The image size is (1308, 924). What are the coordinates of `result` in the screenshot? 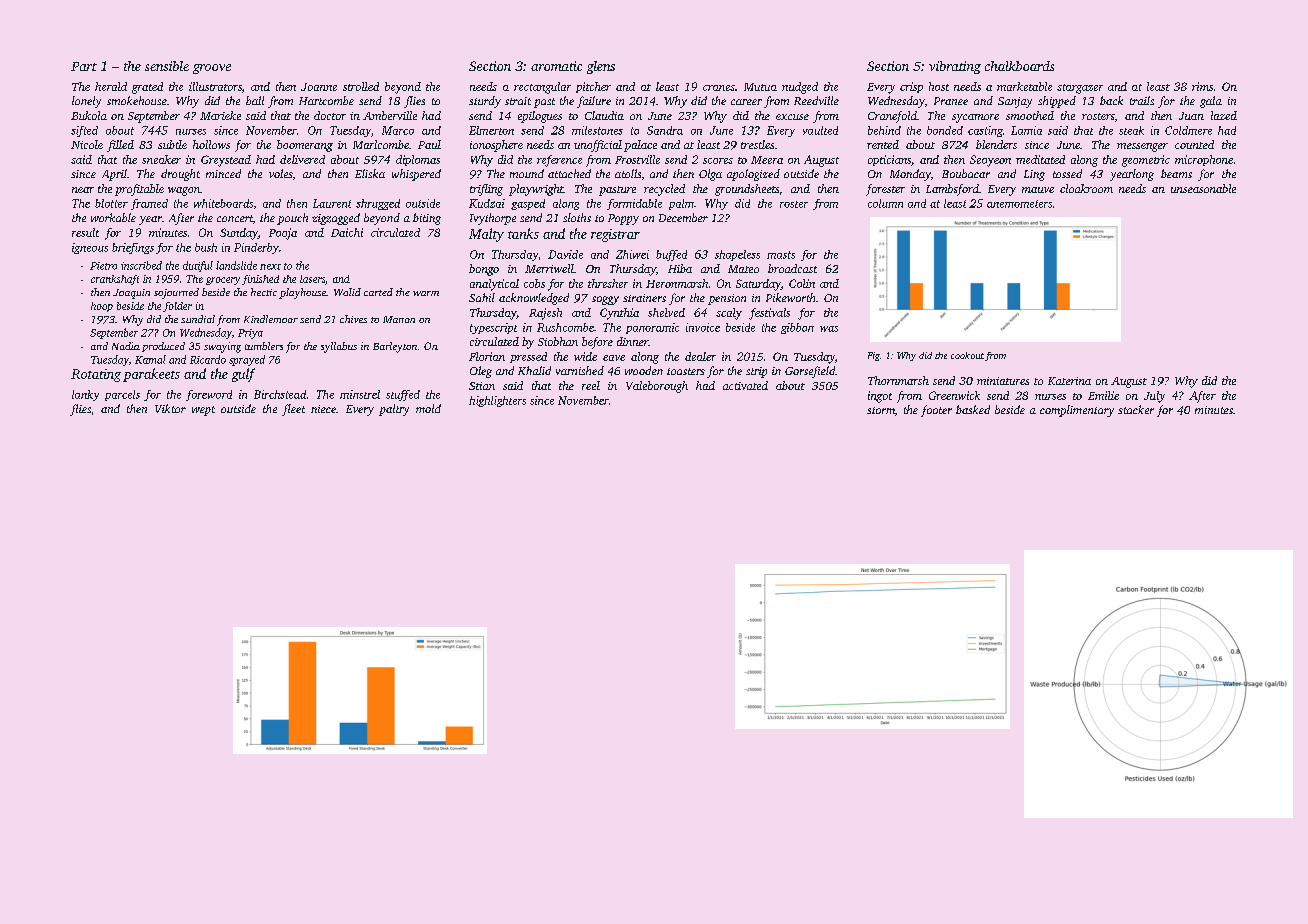 It's located at (85, 232).
